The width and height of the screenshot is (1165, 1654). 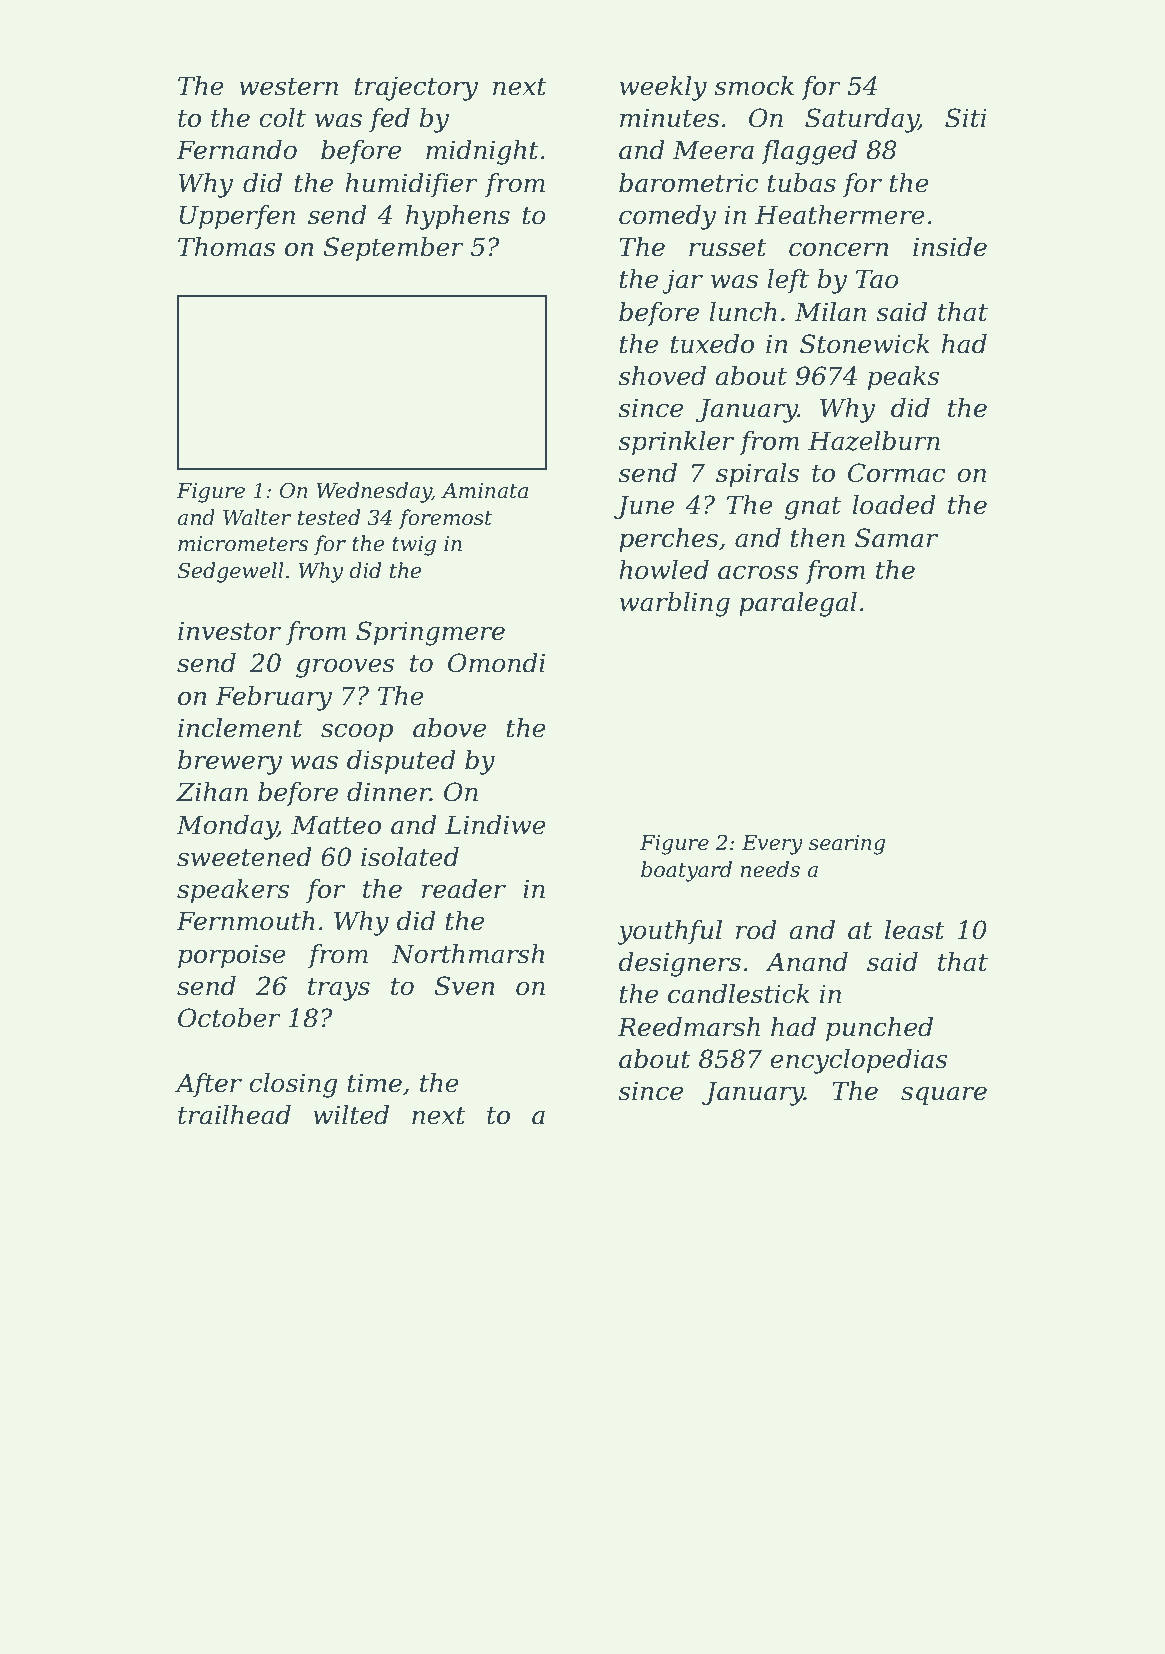 I want to click on colt, so click(x=282, y=118).
